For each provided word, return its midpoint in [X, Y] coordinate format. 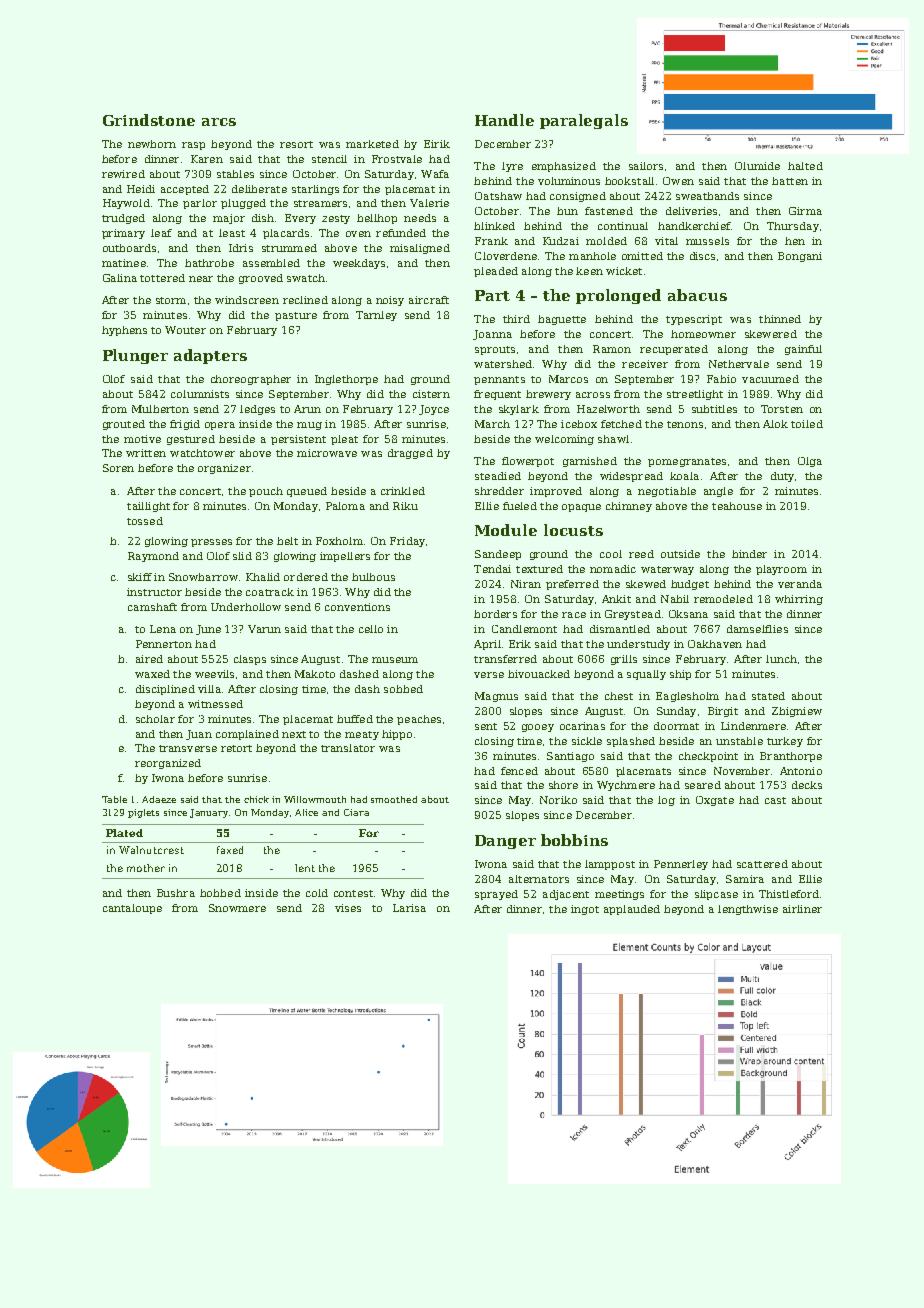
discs [702, 256]
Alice [306, 812]
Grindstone [149, 120]
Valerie [429, 203]
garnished [590, 462]
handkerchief [694, 226]
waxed [152, 674]
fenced [519, 771]
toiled [807, 424]
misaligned [420, 249]
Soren [118, 468]
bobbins [574, 840]
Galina [120, 278]
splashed [631, 742]
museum [395, 660]
